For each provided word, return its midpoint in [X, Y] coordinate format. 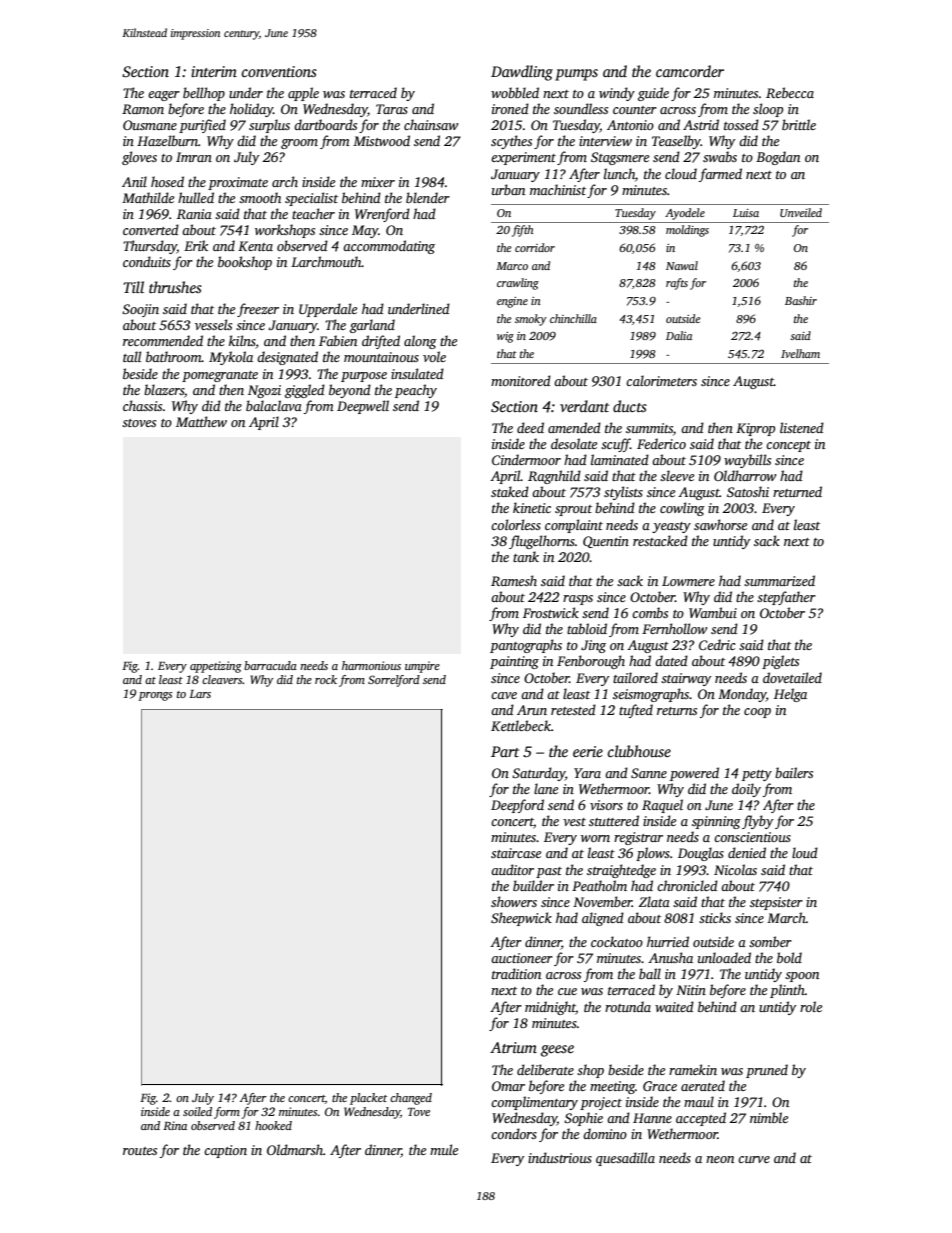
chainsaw [431, 124]
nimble [769, 1117]
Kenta [255, 246]
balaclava [274, 405]
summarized [779, 580]
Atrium [513, 1047]
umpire [422, 667]
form [227, 1113]
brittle [799, 124]
